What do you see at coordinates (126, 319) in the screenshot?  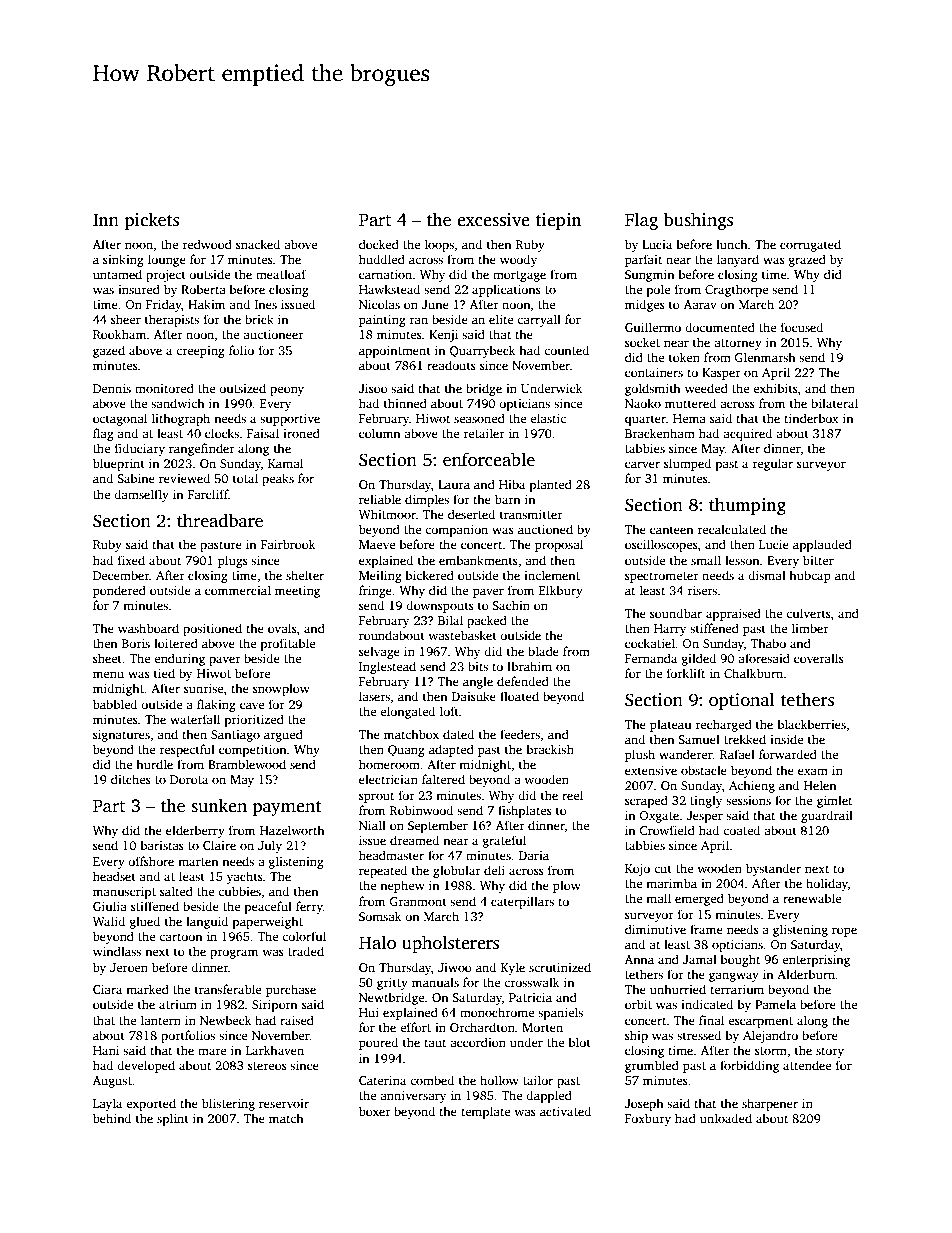 I see `sheer` at bounding box center [126, 319].
